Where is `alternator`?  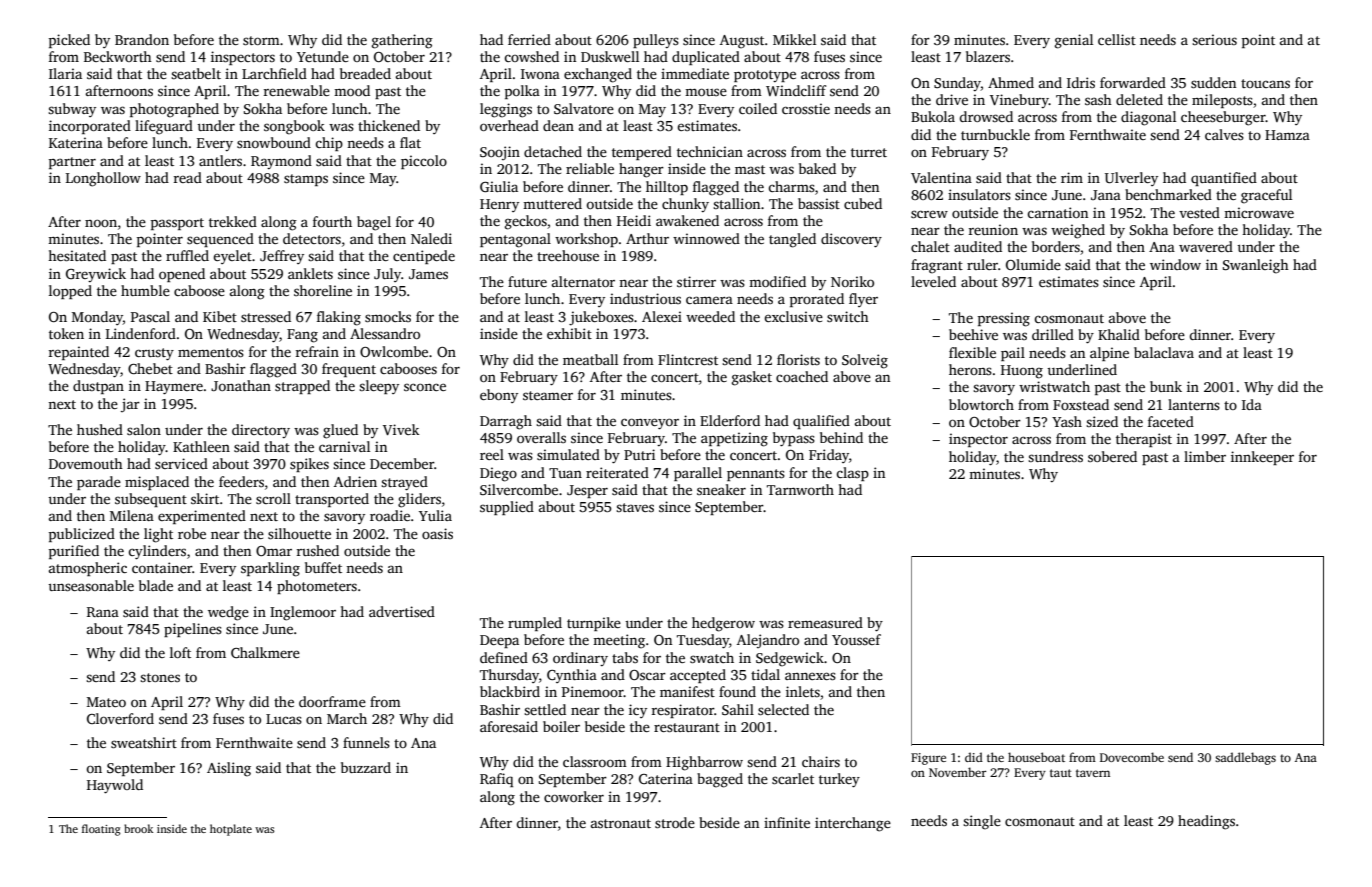
alternator is located at coordinates (583, 281).
